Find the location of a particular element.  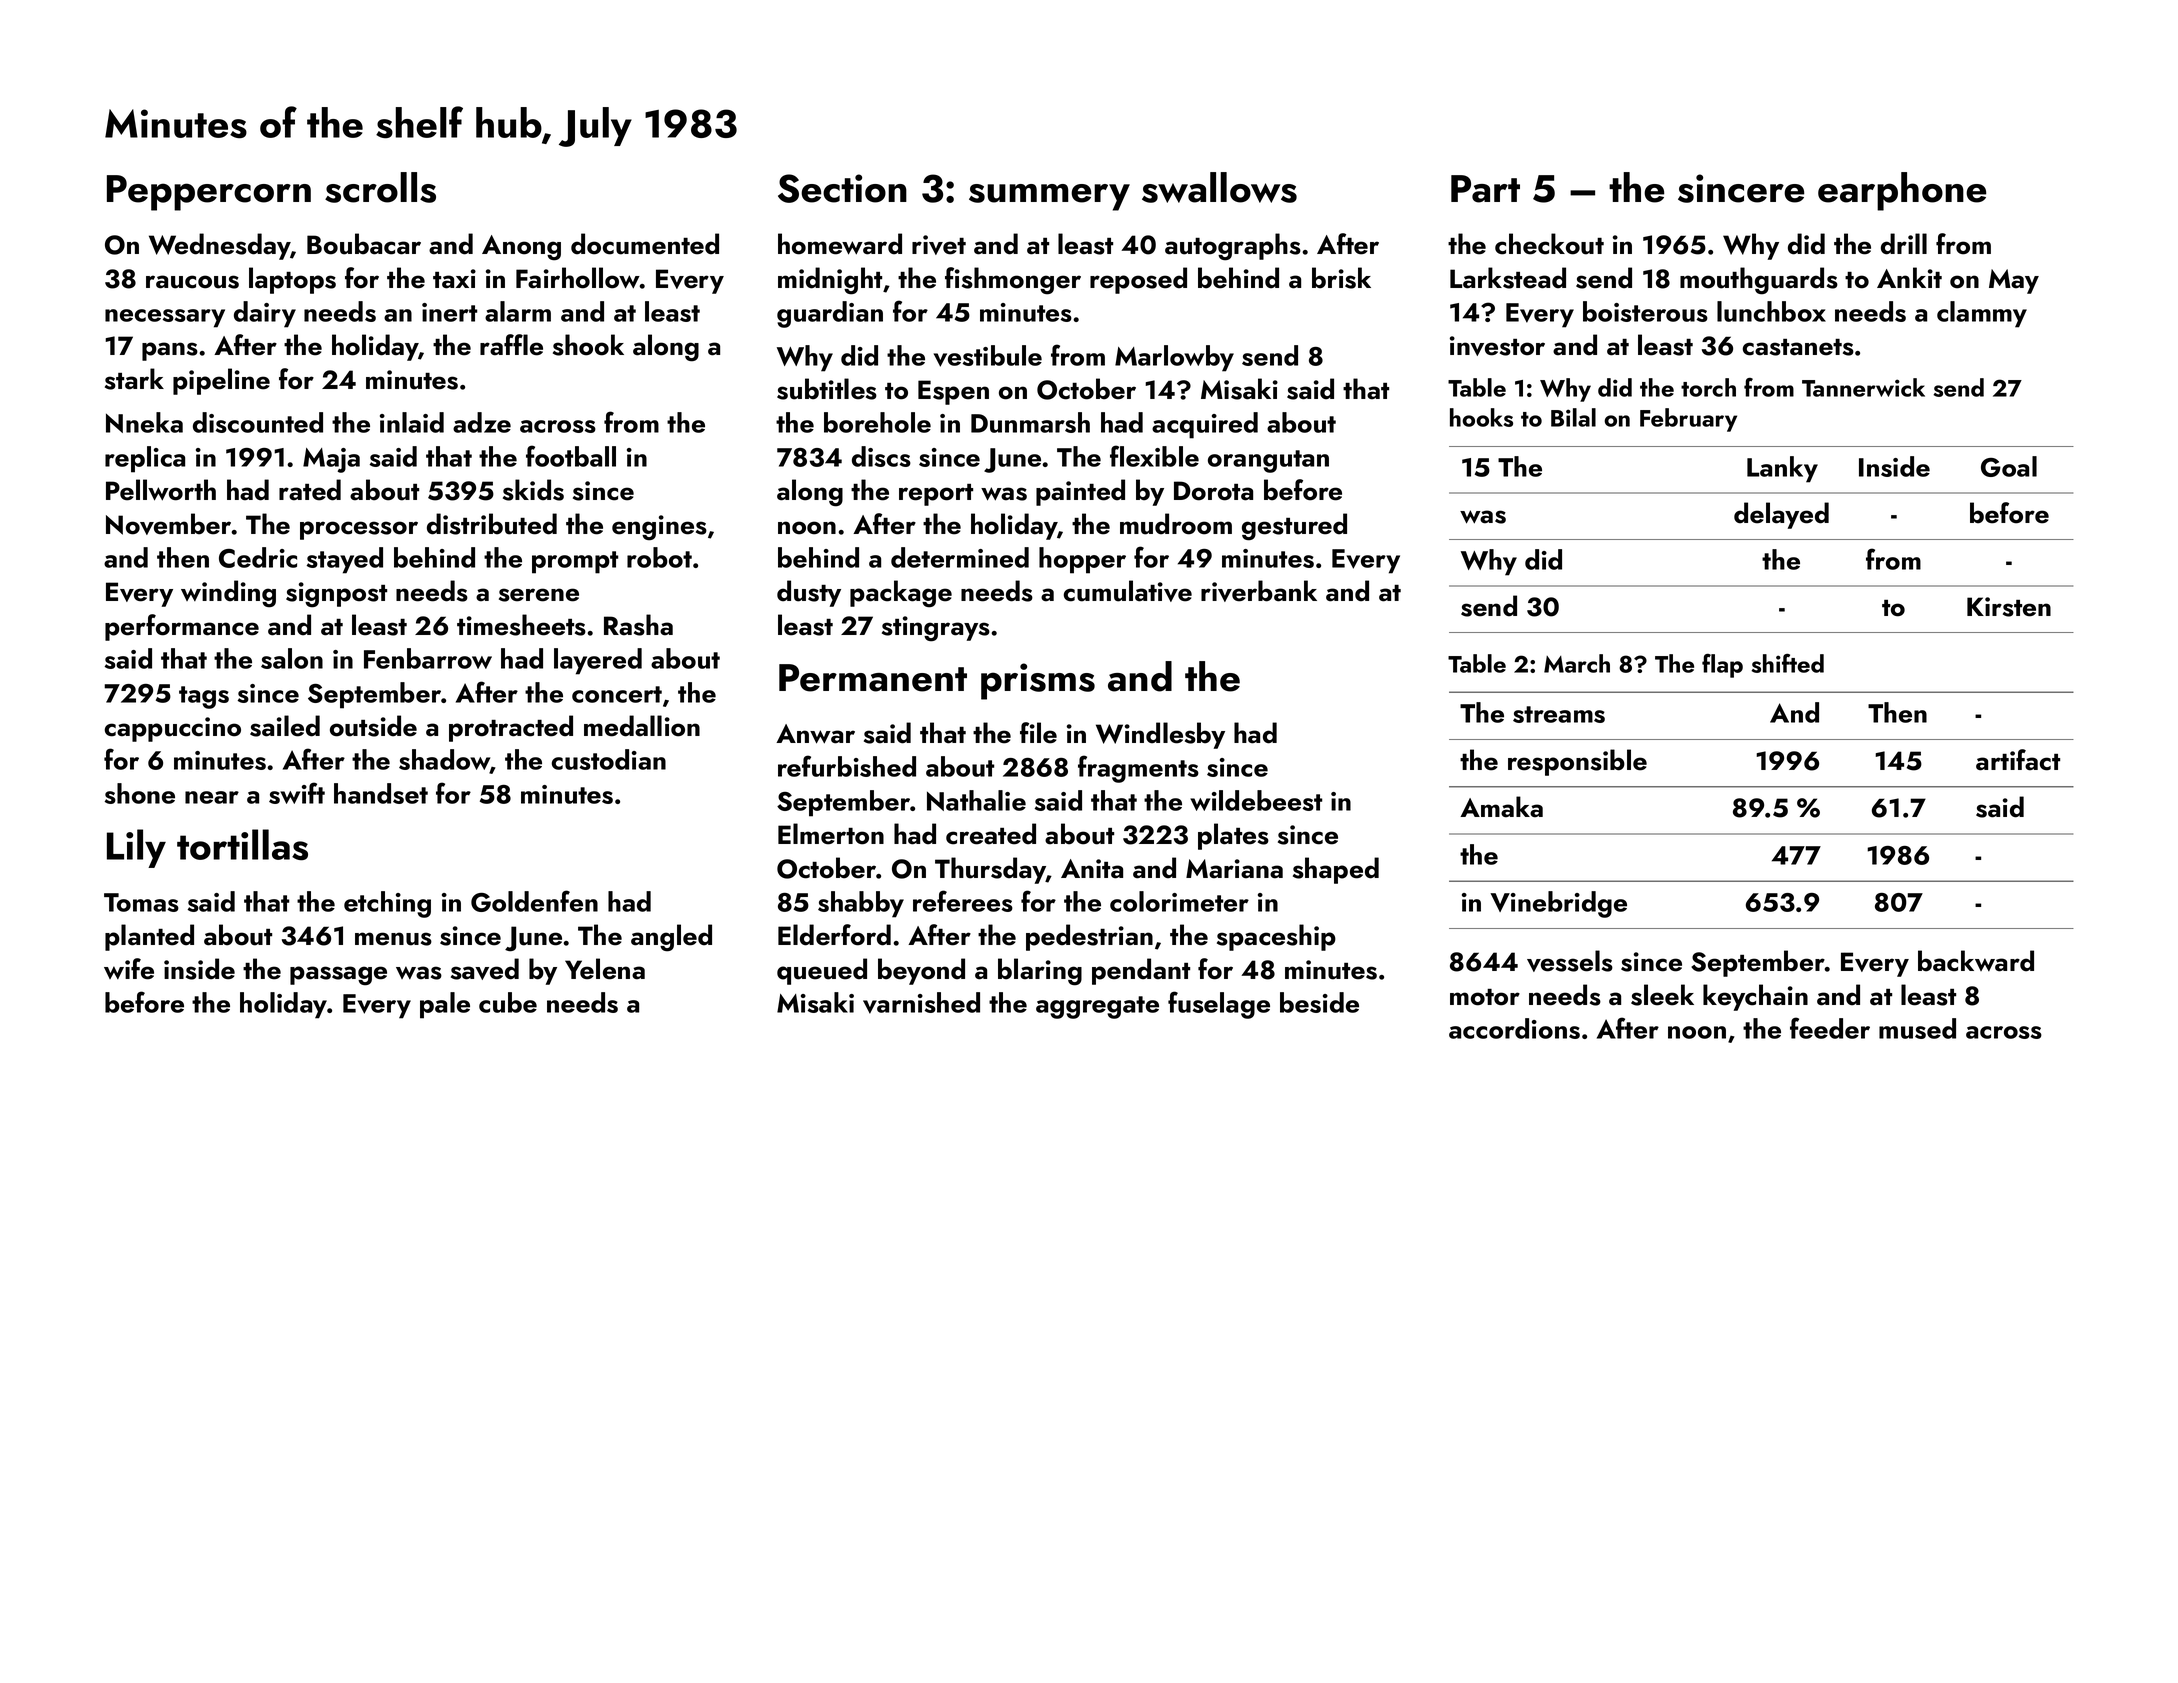

Tomas is located at coordinates (141, 902).
